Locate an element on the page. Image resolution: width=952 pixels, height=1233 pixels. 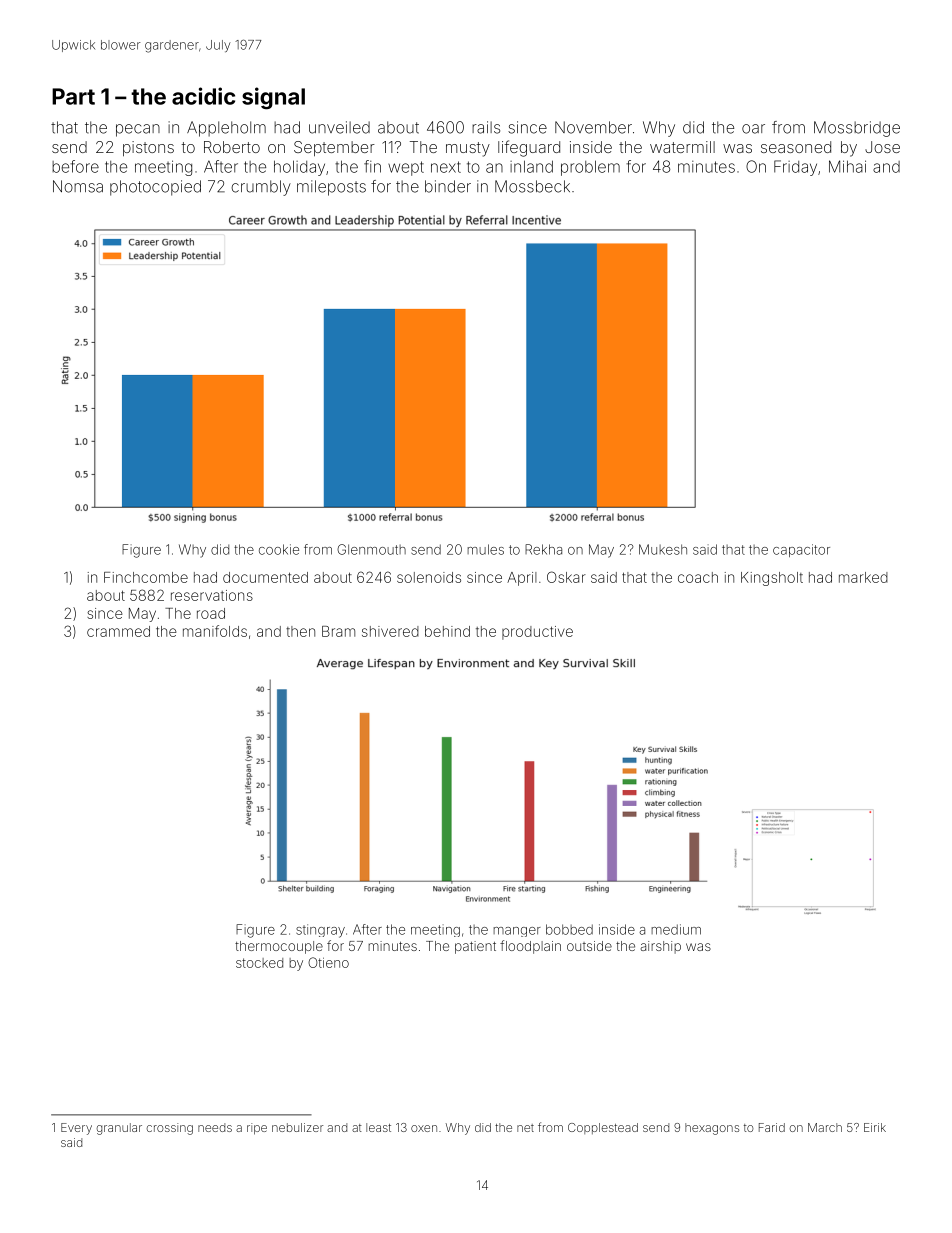
Finchcombe is located at coordinates (146, 577).
